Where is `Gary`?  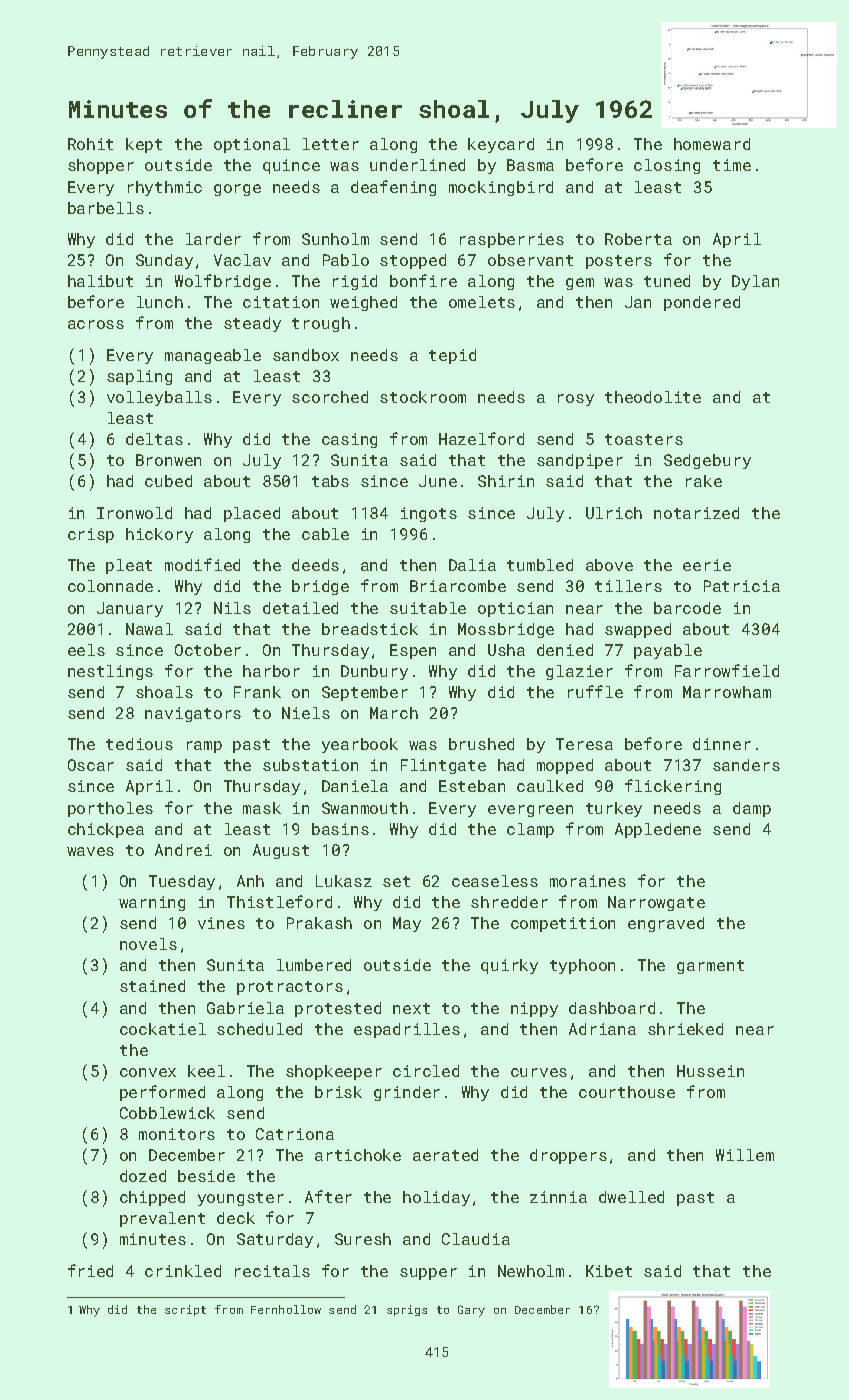 Gary is located at coordinates (471, 1311).
